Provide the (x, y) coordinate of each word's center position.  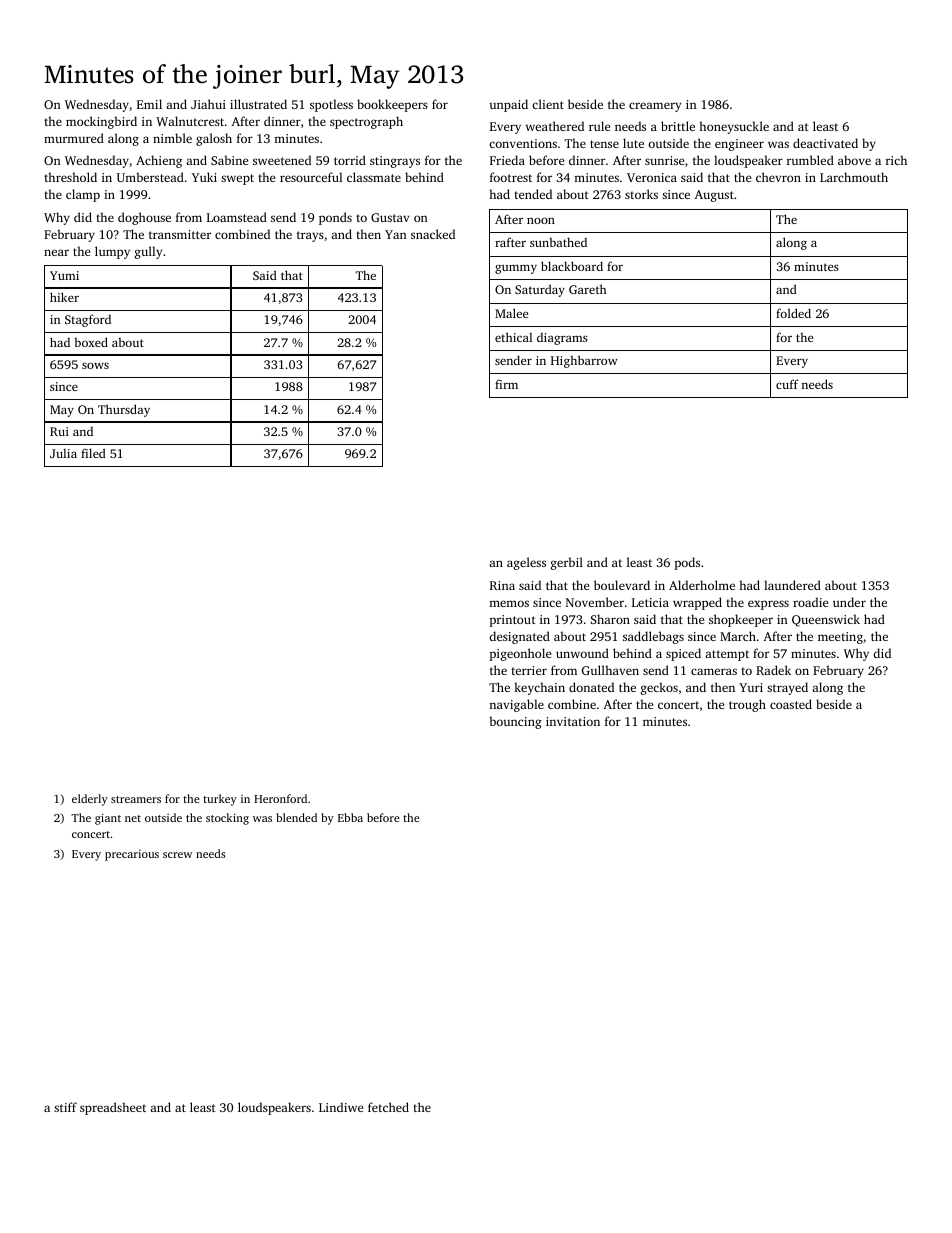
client (548, 104)
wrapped (697, 603)
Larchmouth (854, 177)
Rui (59, 431)
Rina (502, 585)
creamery (655, 107)
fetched (388, 1107)
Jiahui (208, 104)
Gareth (588, 289)
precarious (132, 855)
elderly (90, 800)
